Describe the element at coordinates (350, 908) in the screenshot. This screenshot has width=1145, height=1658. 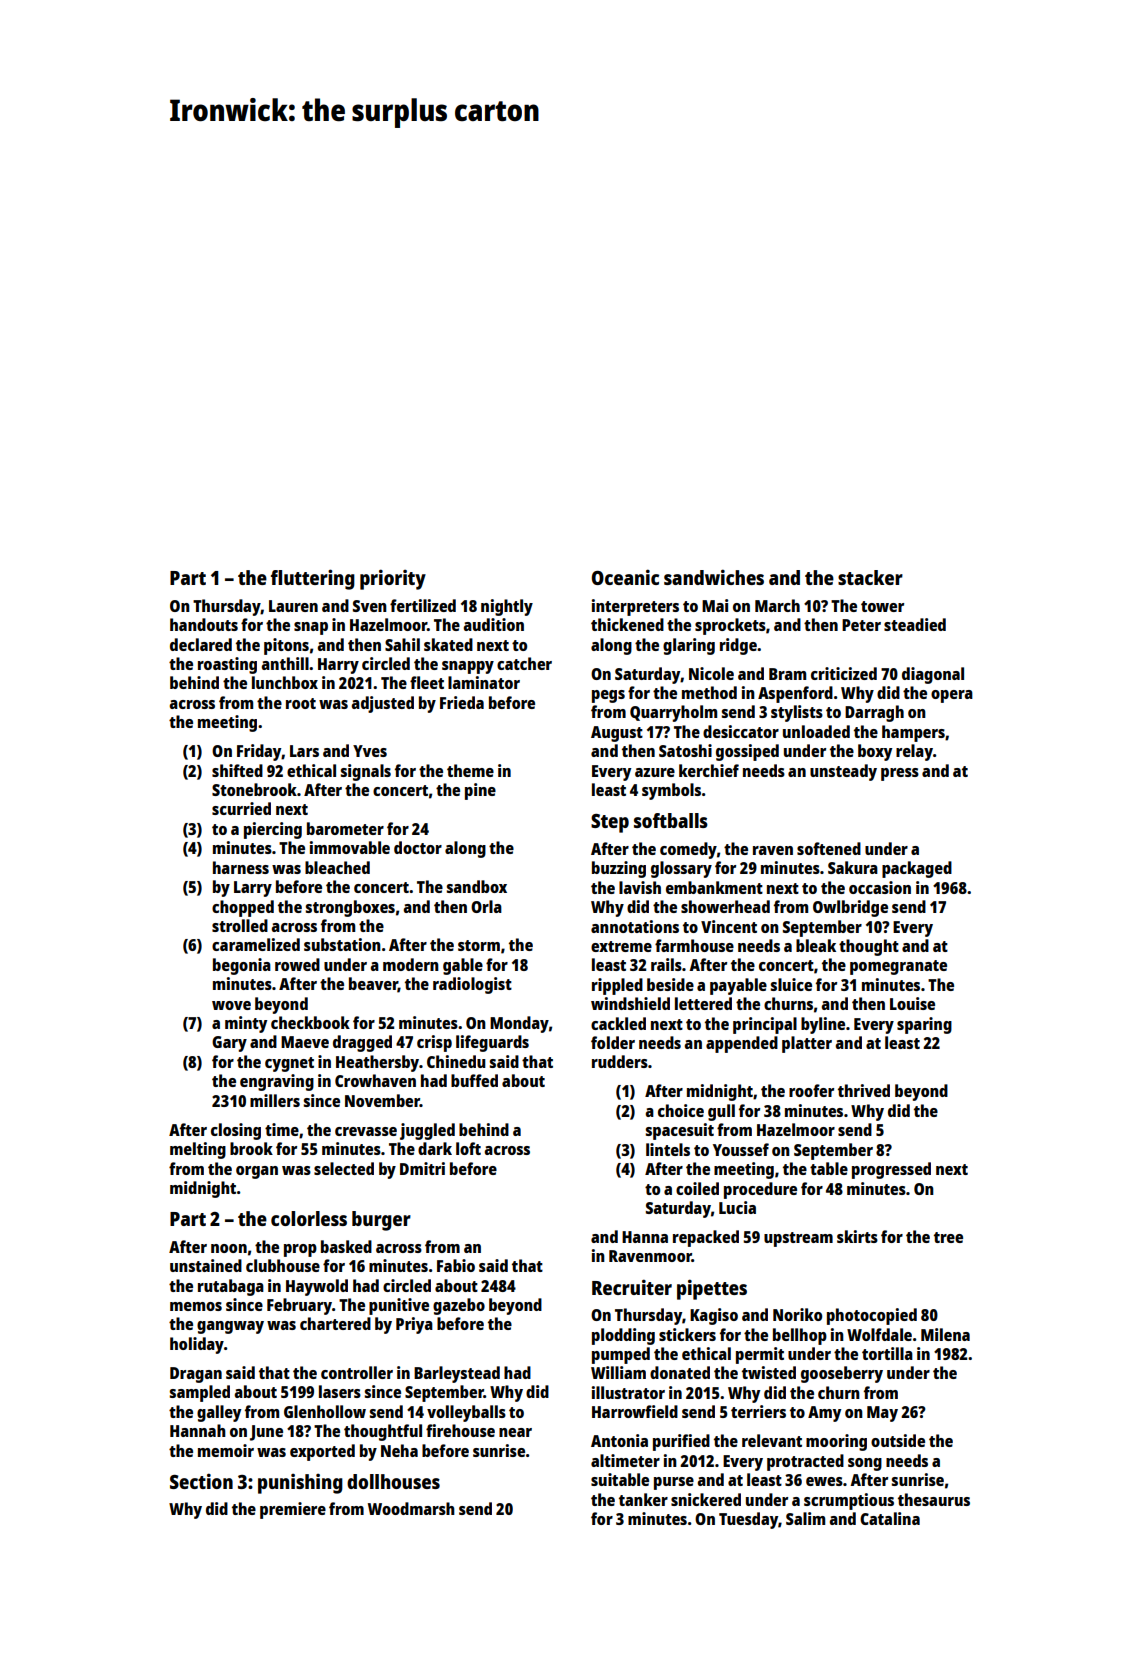
I see `strongboxes` at that location.
